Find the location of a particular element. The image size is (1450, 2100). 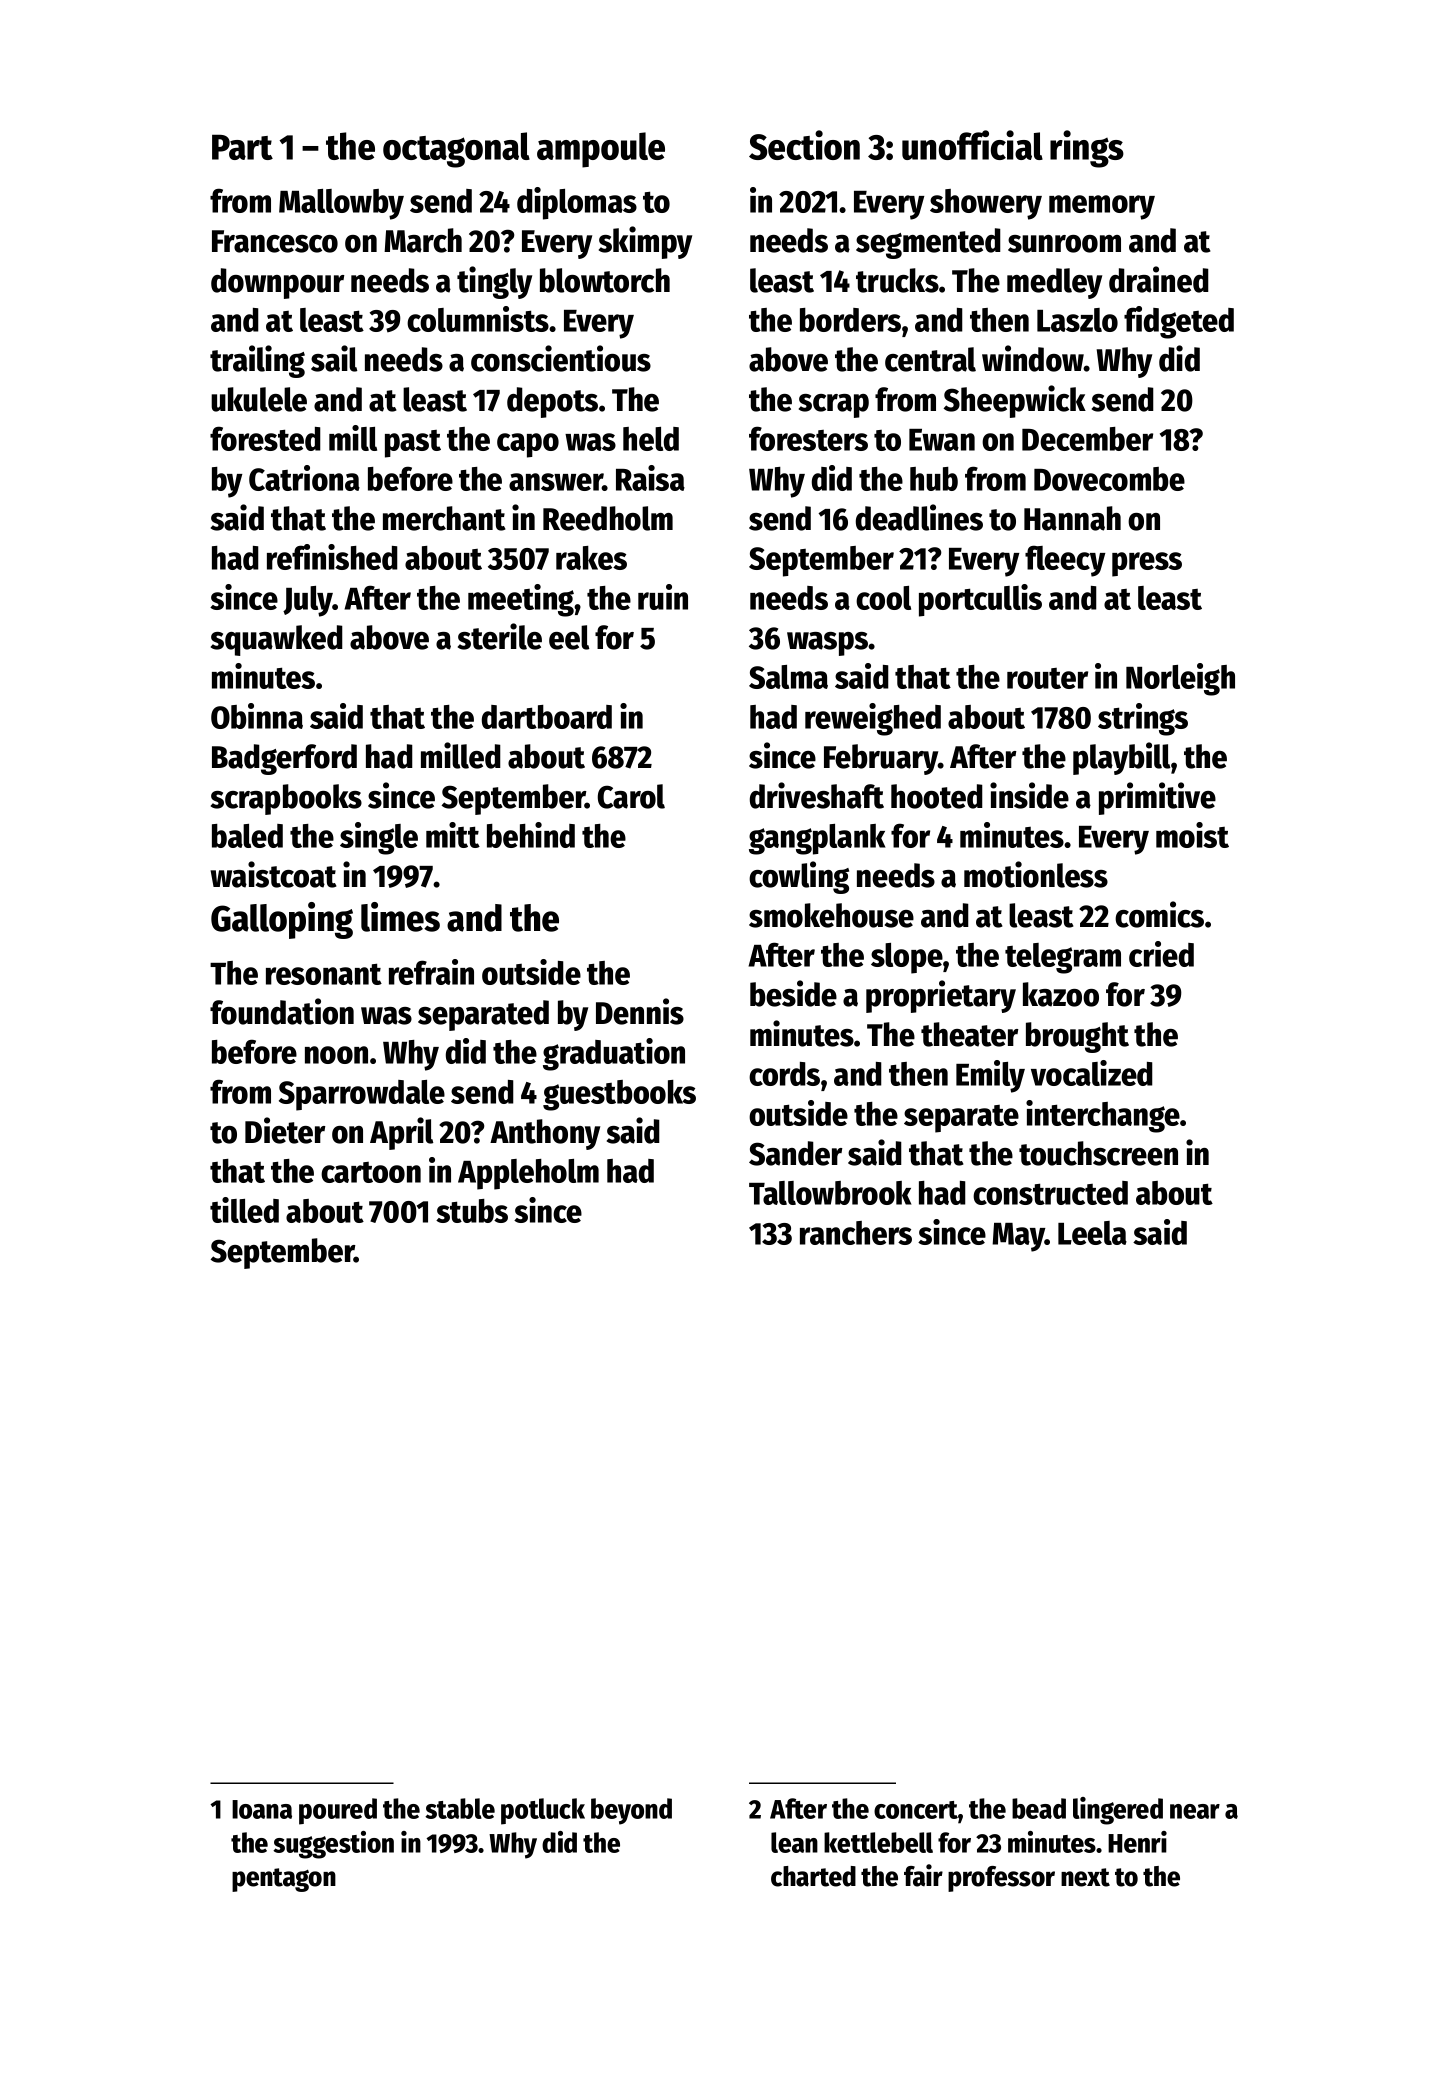

beside is located at coordinates (793, 993).
